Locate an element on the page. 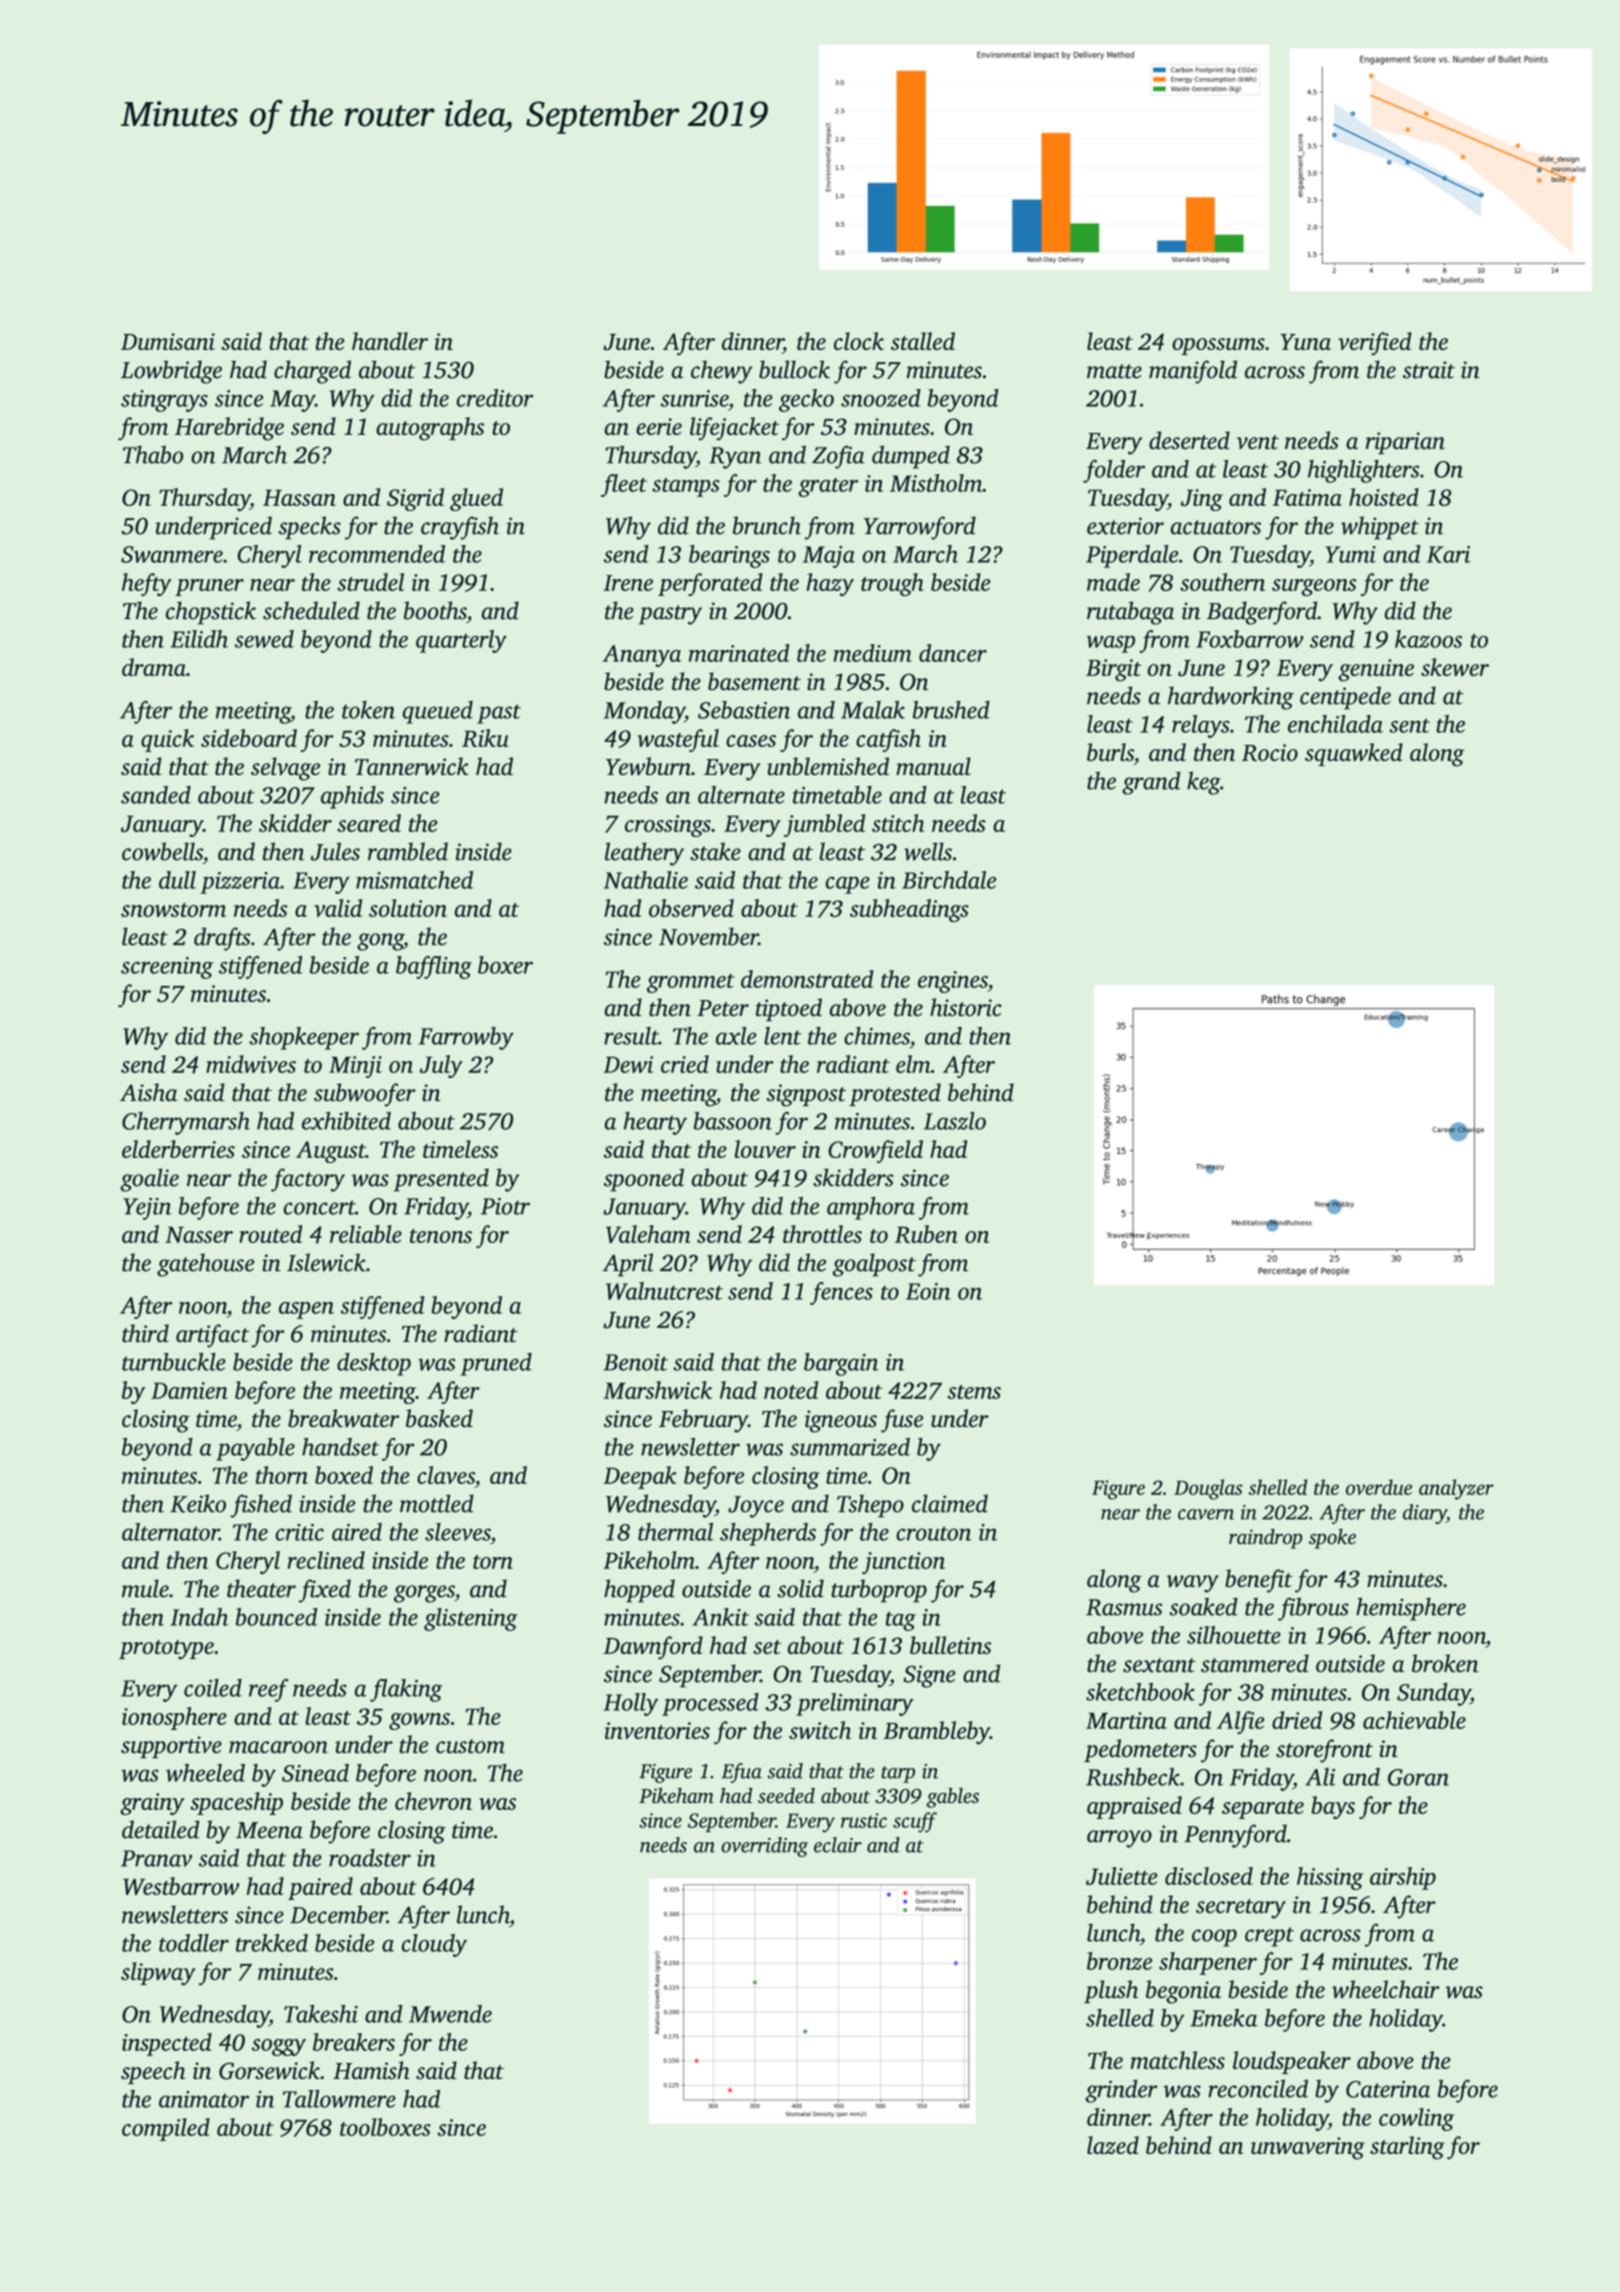 This document has height=2292, width=1620. Mwende is located at coordinates (450, 2014).
